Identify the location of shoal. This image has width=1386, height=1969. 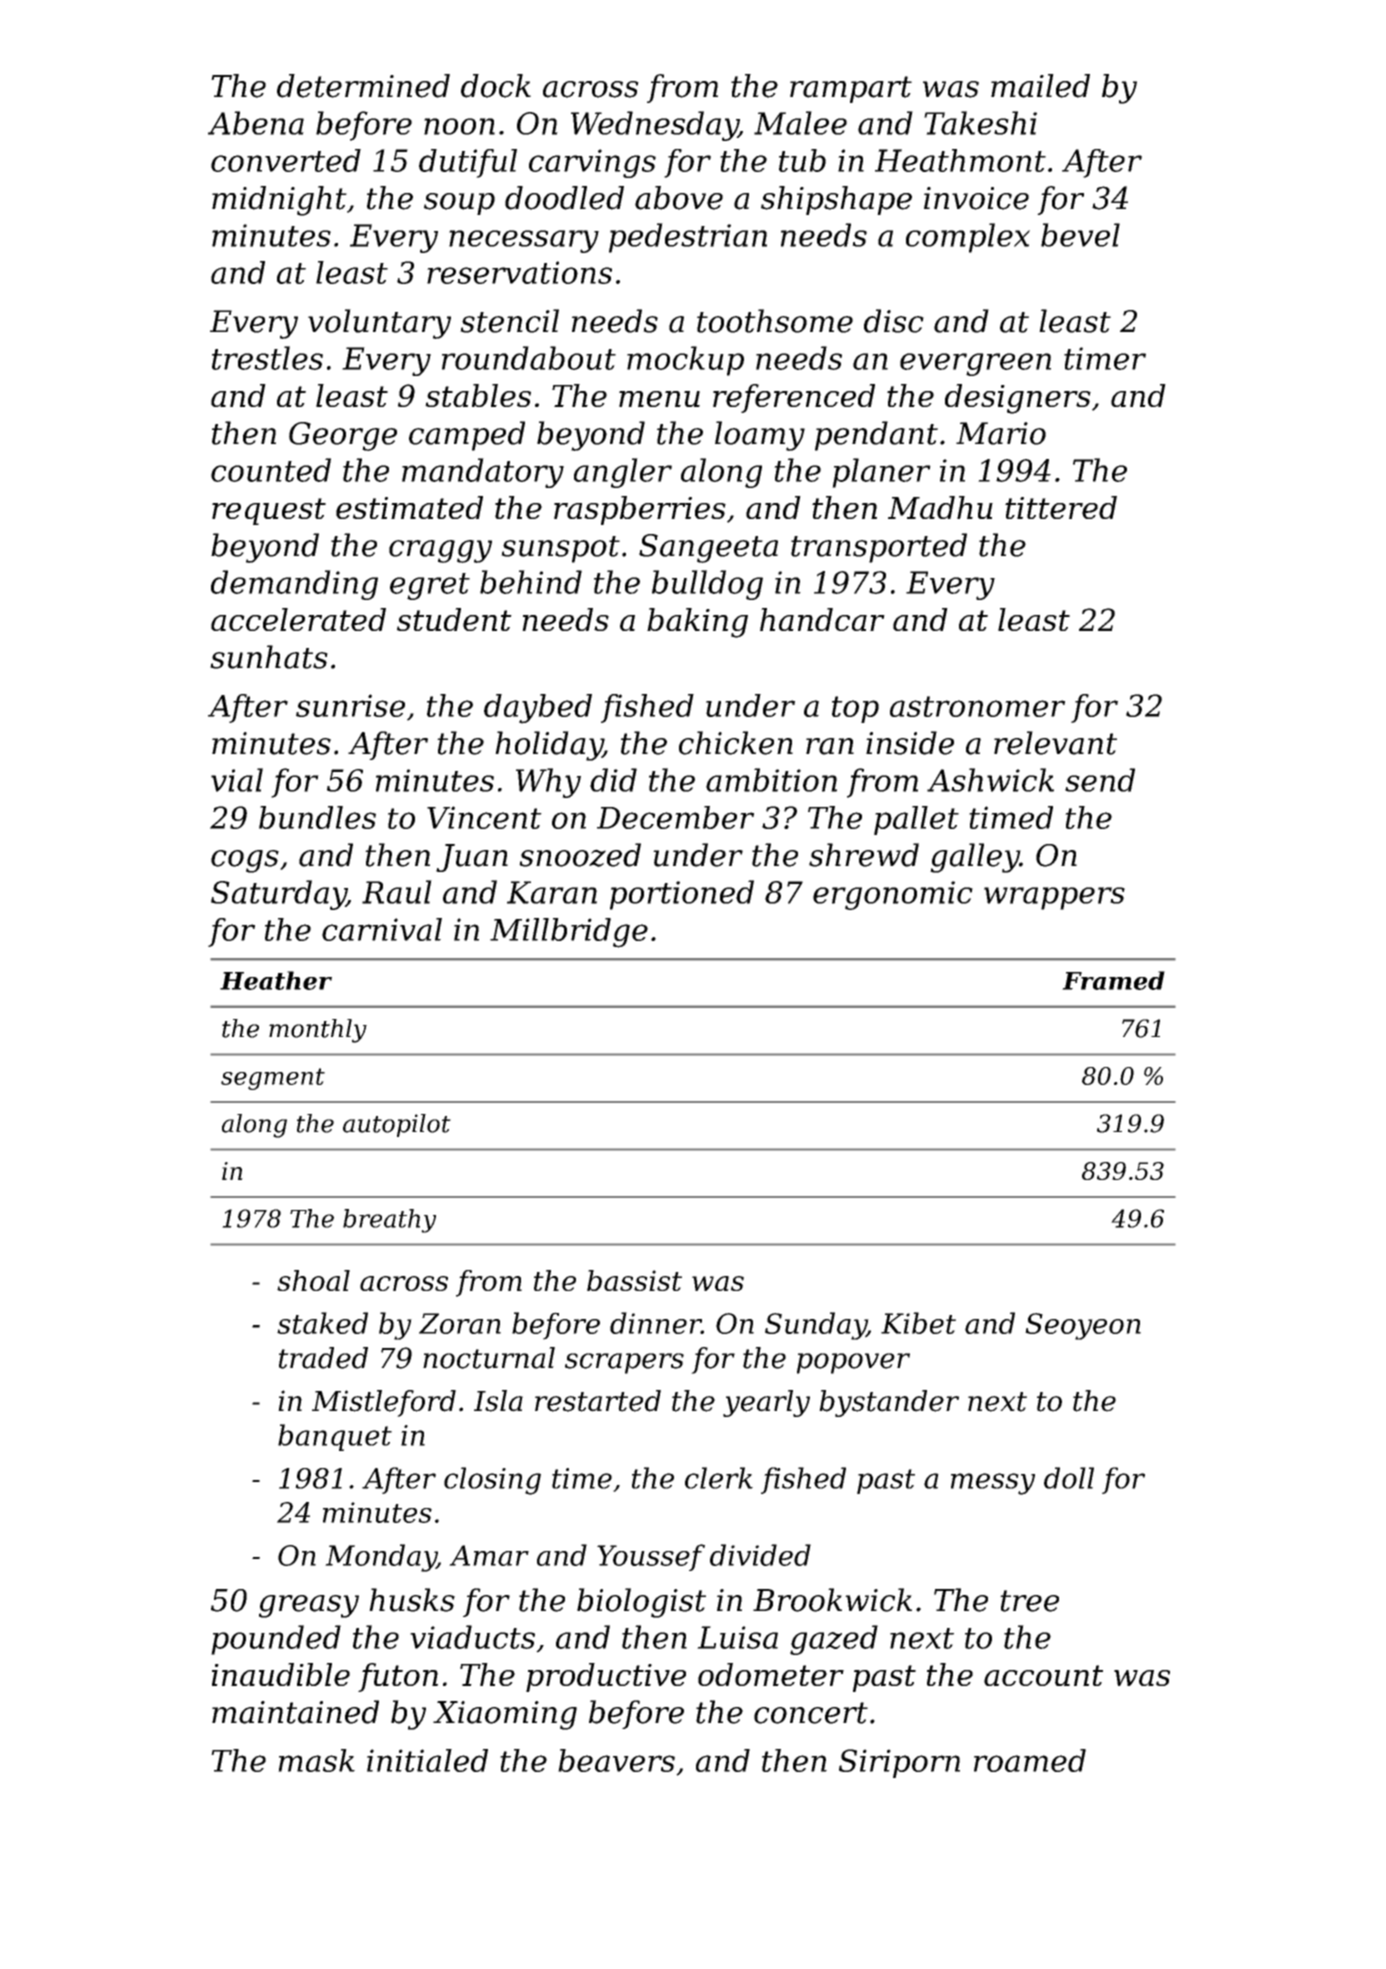
(313, 1280).
